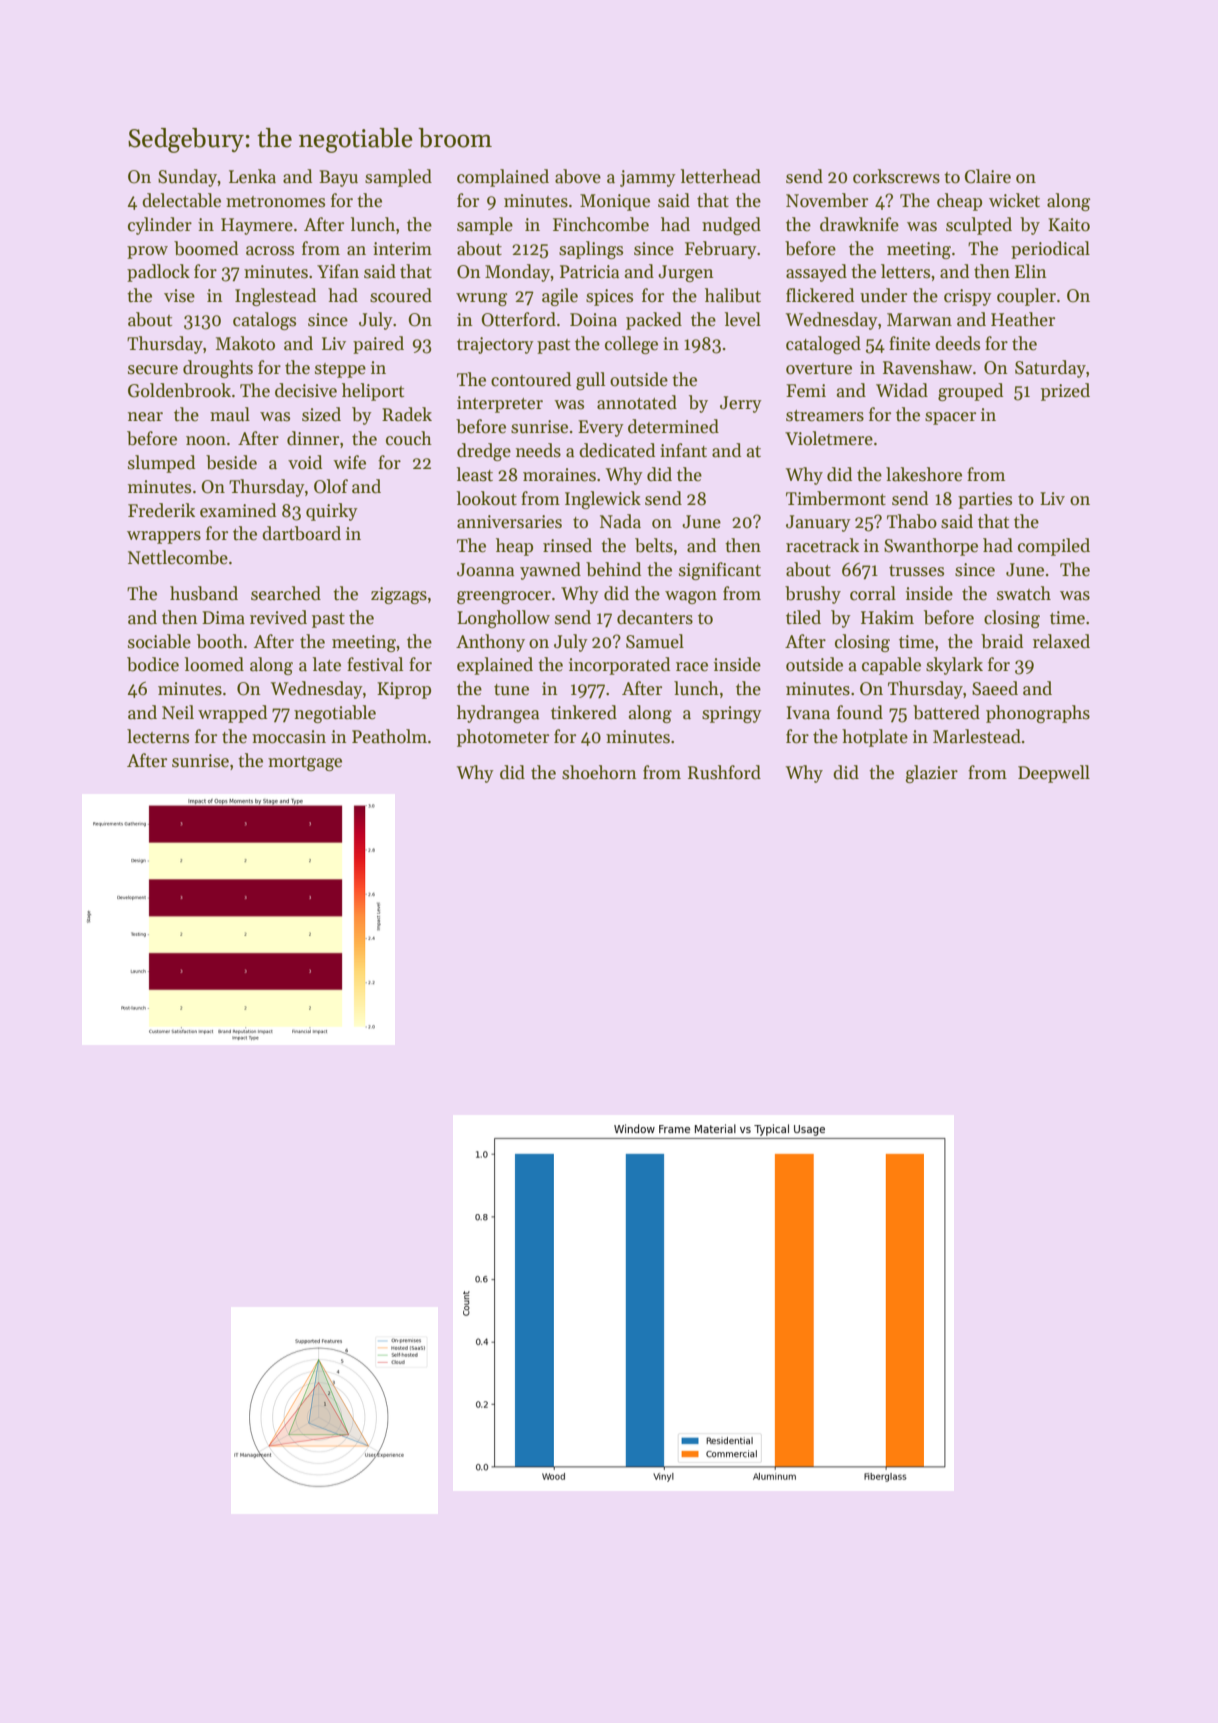  What do you see at coordinates (305, 763) in the screenshot?
I see `mortgage` at bounding box center [305, 763].
